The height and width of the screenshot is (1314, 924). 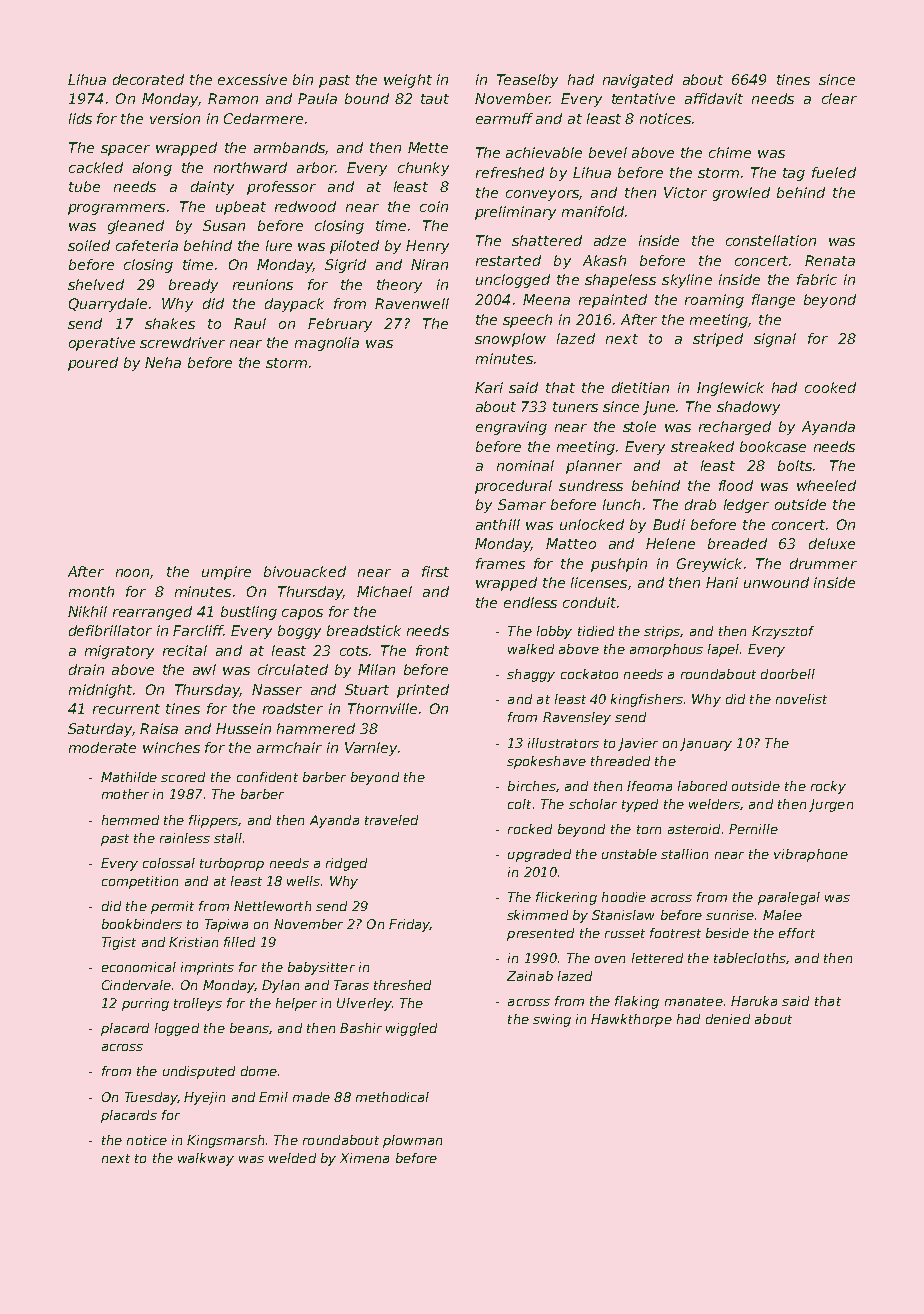 I want to click on Teaselby, so click(x=527, y=81).
